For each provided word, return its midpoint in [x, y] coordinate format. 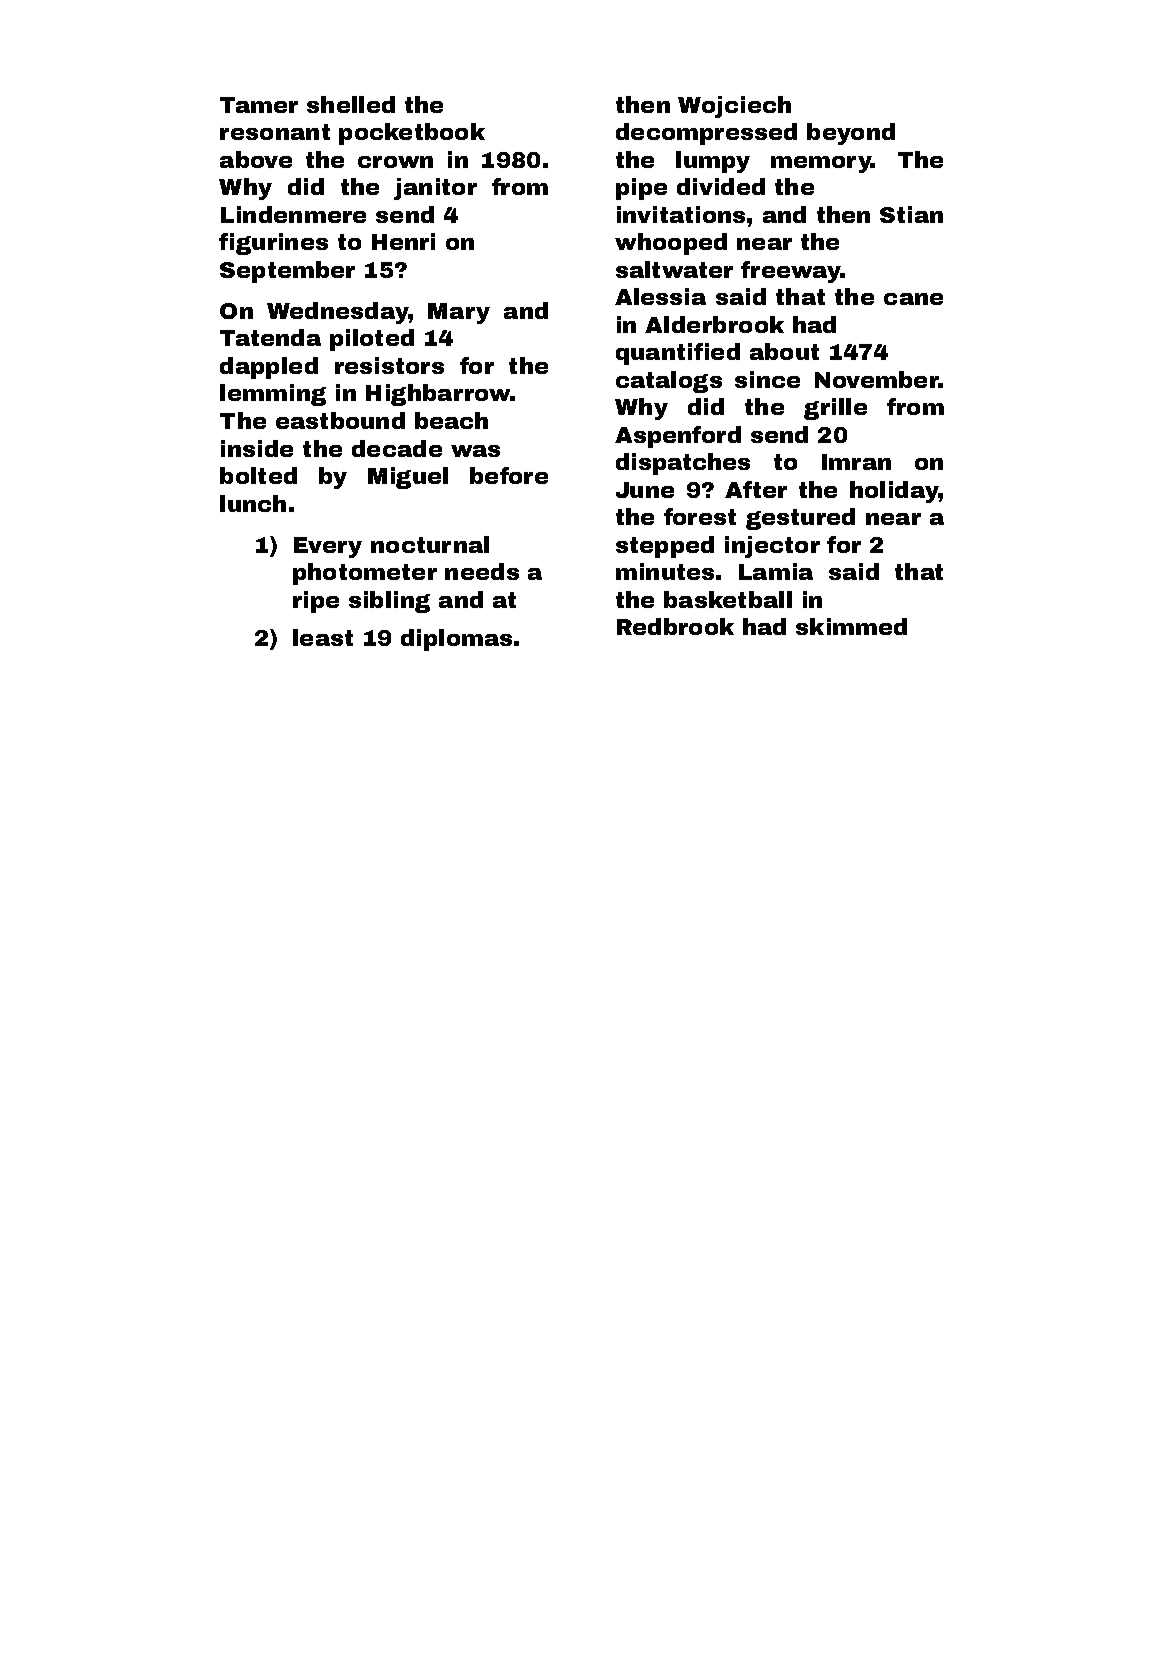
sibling [389, 602]
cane [913, 299]
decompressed [706, 134]
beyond [851, 134]
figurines [273, 244]
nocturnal [430, 544]
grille [835, 409]
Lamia [776, 571]
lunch [253, 503]
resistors [389, 365]
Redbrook [675, 626]
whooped [671, 244]
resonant [275, 132]
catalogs [669, 382]
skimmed [851, 626]
